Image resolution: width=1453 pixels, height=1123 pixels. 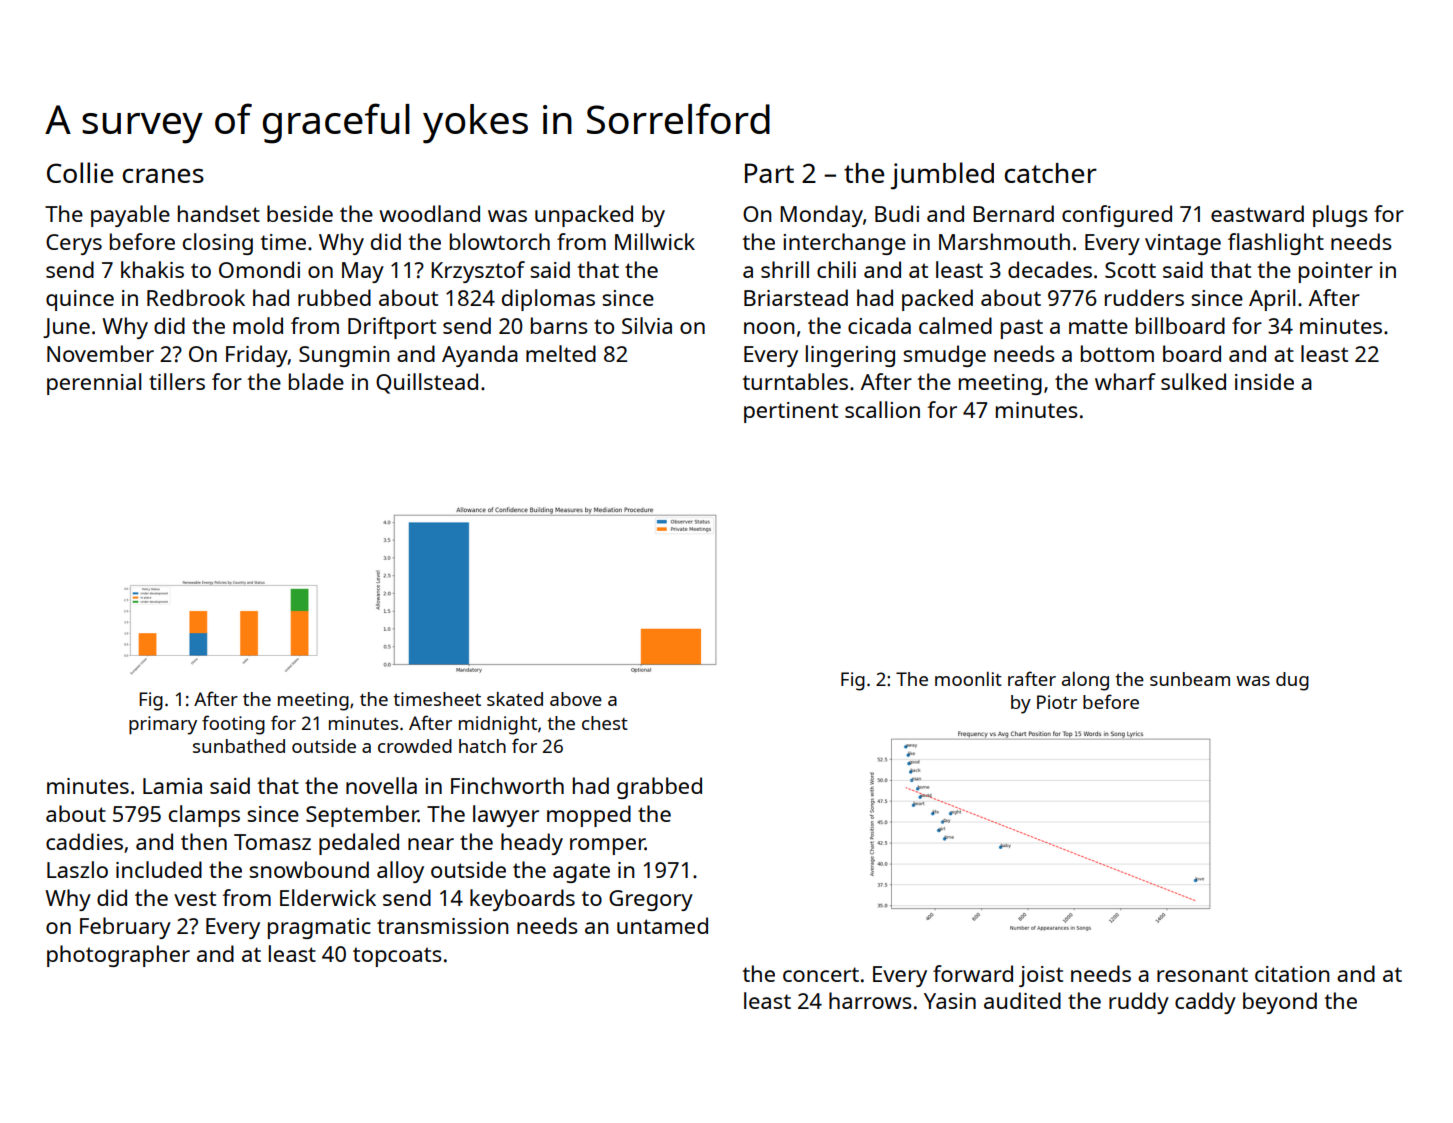 I want to click on dug, so click(x=1292, y=681).
